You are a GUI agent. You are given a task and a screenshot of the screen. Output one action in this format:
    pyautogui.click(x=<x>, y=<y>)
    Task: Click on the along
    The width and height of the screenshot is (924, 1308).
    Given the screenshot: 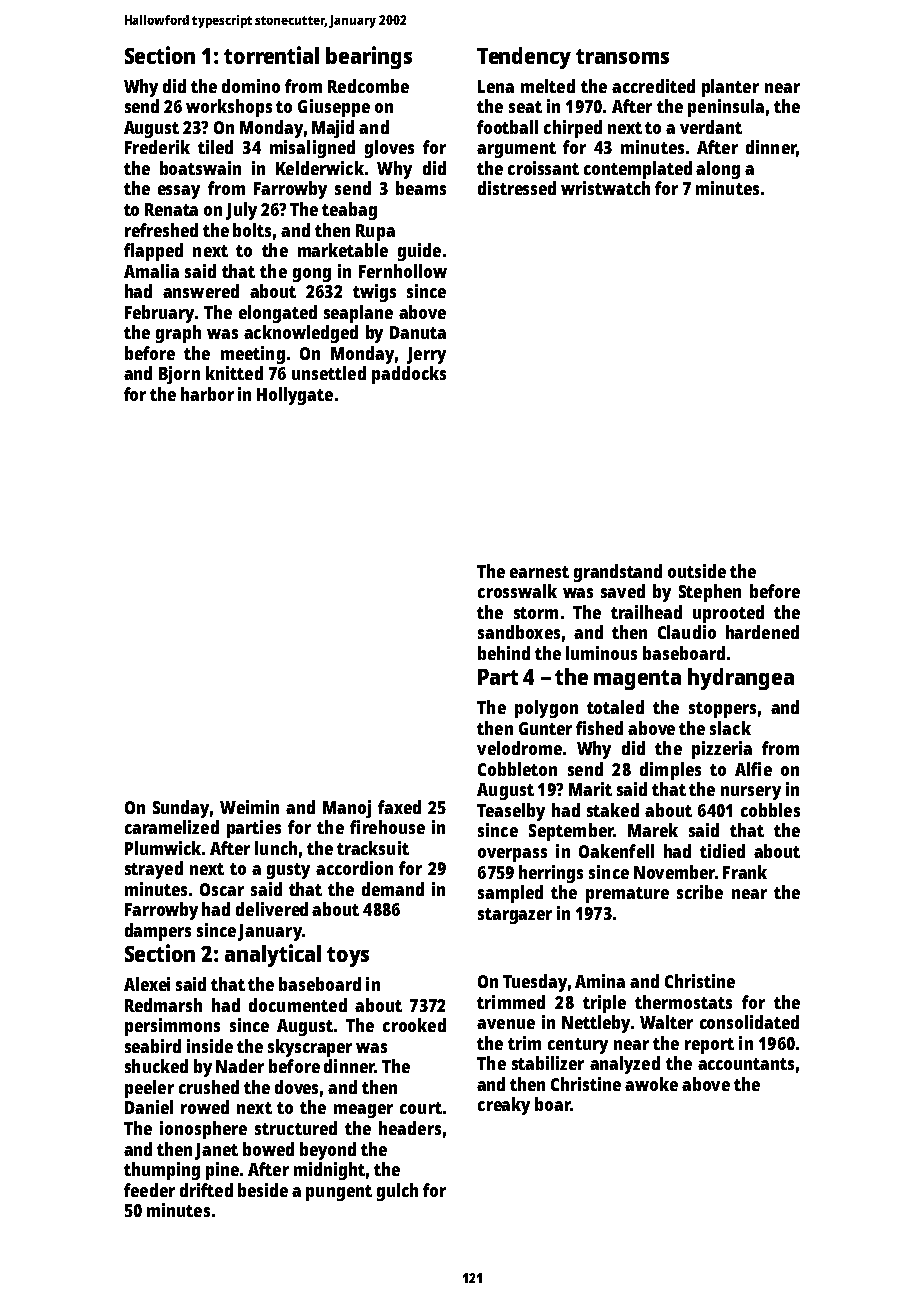 What is the action you would take?
    pyautogui.click(x=718, y=170)
